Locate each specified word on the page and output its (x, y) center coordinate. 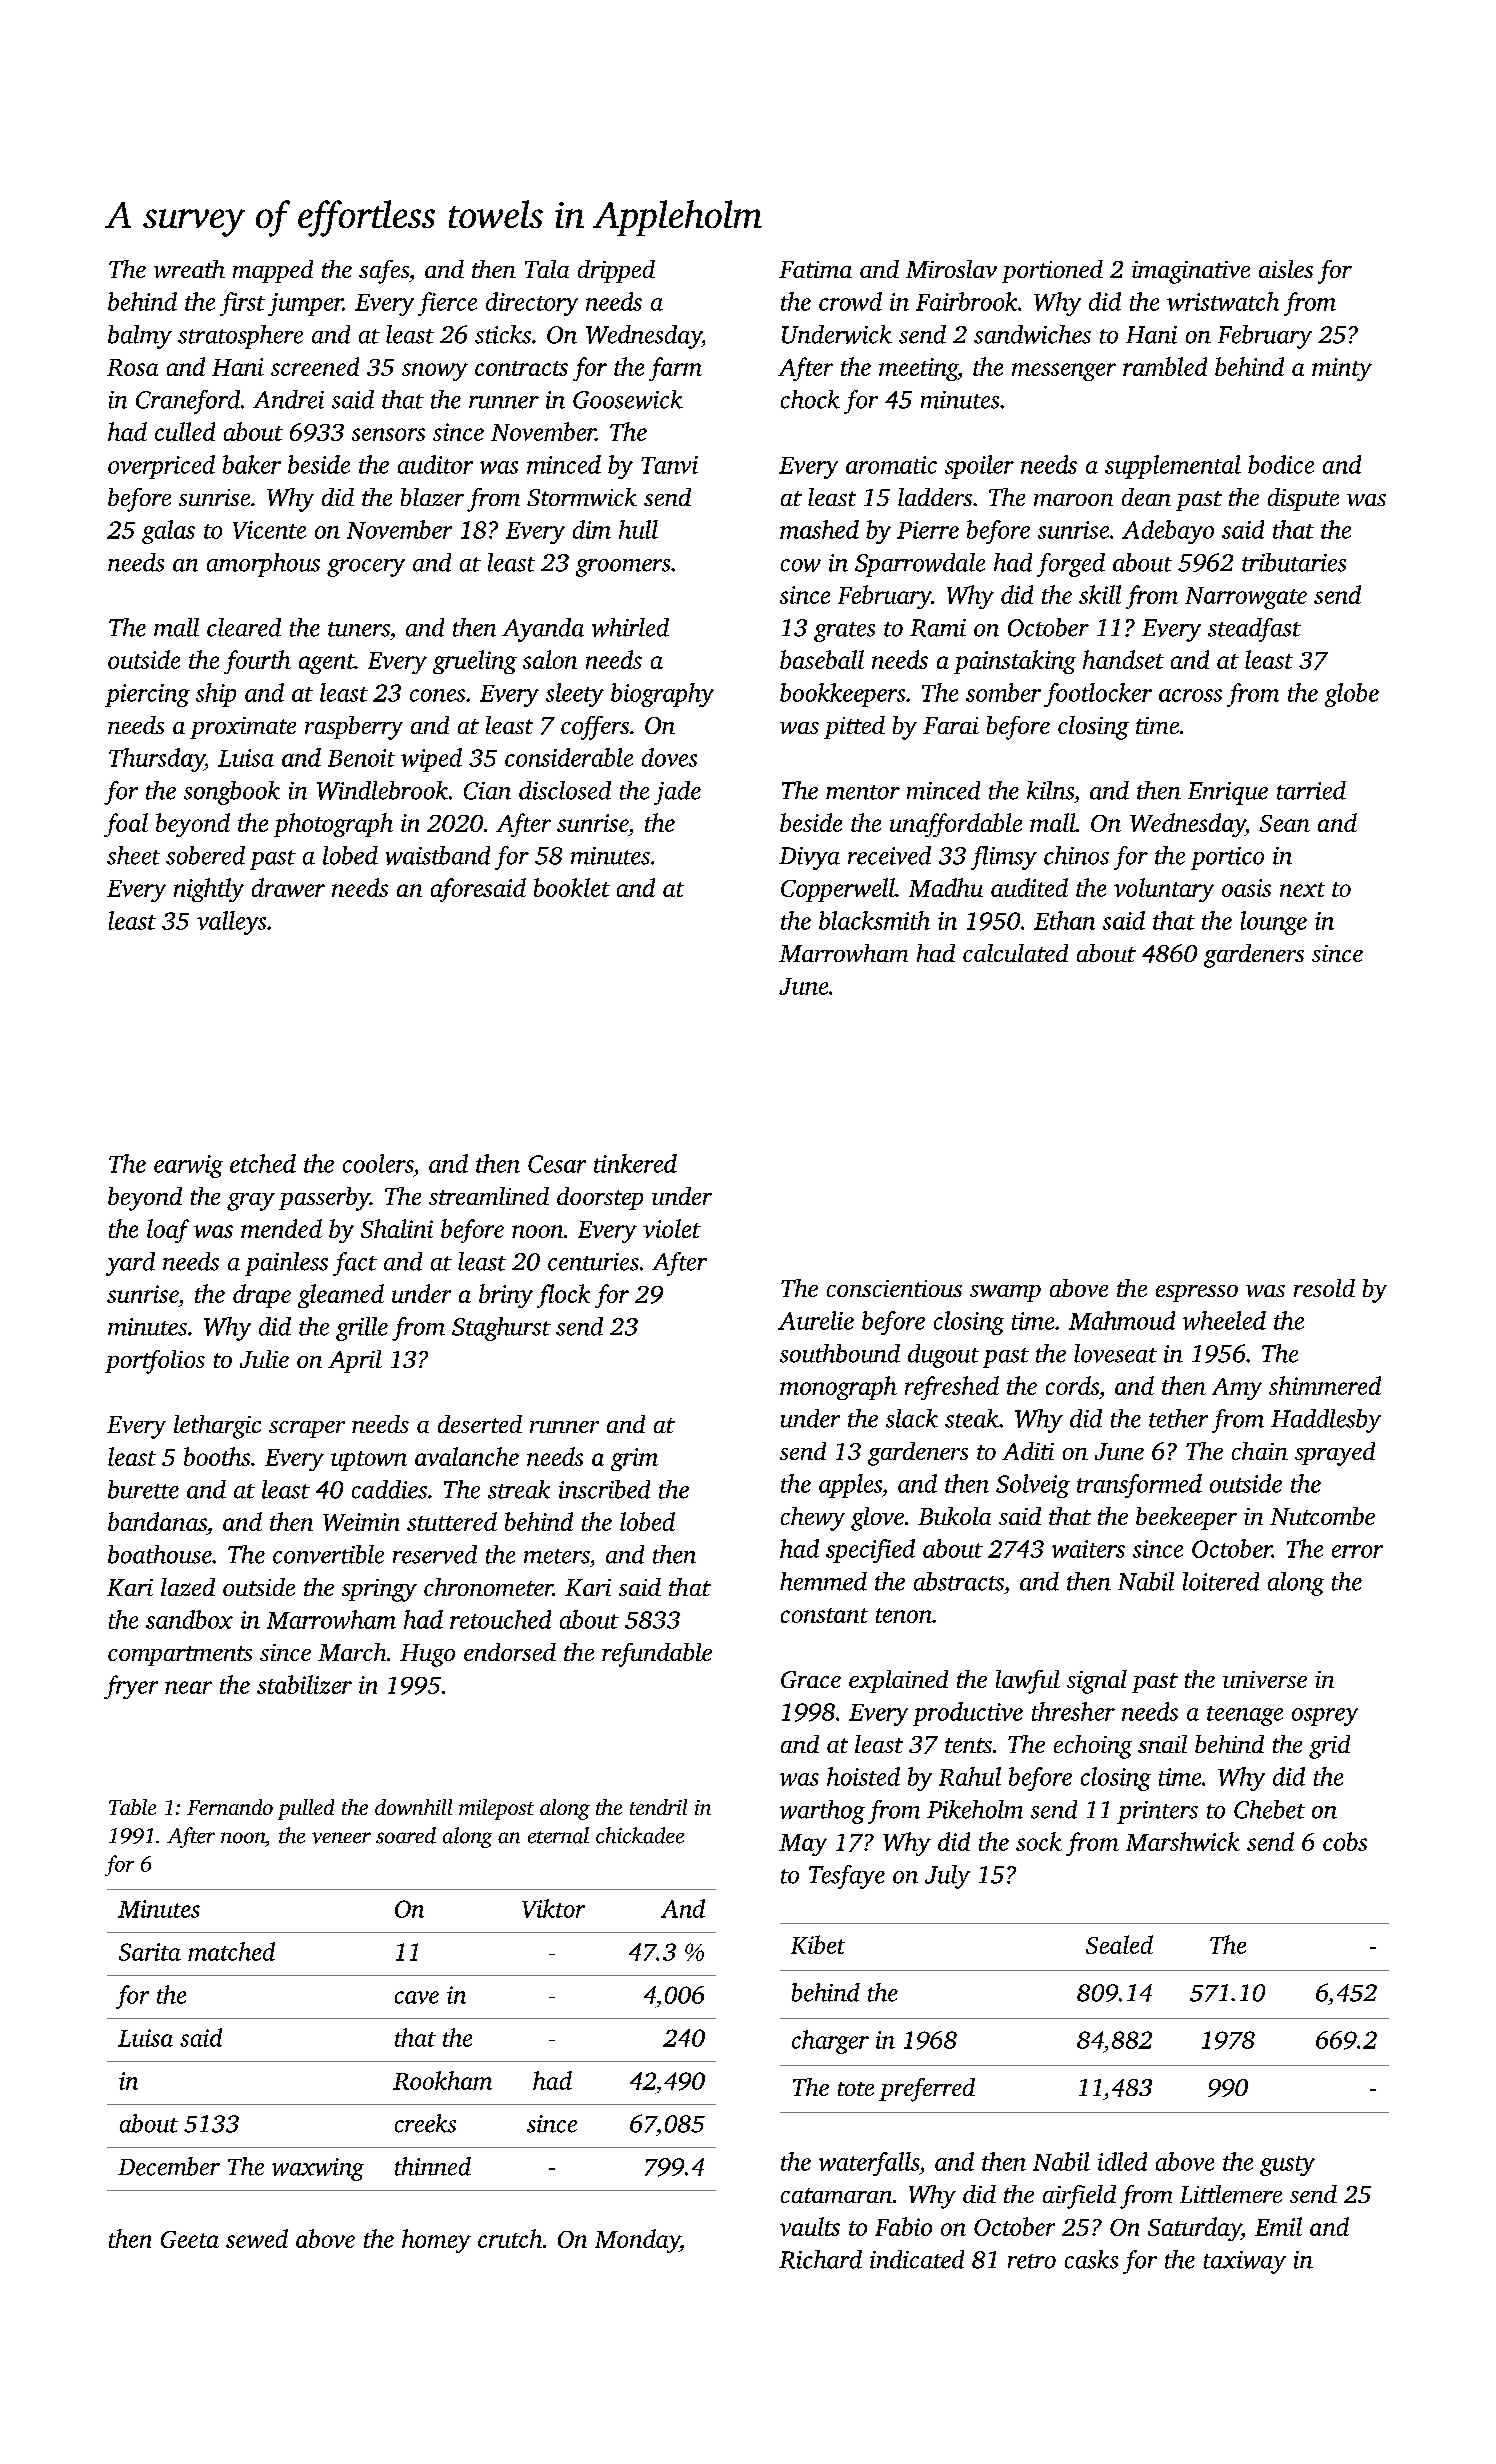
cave (417, 1997)
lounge (1274, 923)
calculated (1015, 953)
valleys (231, 923)
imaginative (1191, 272)
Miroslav (951, 269)
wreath (189, 269)
